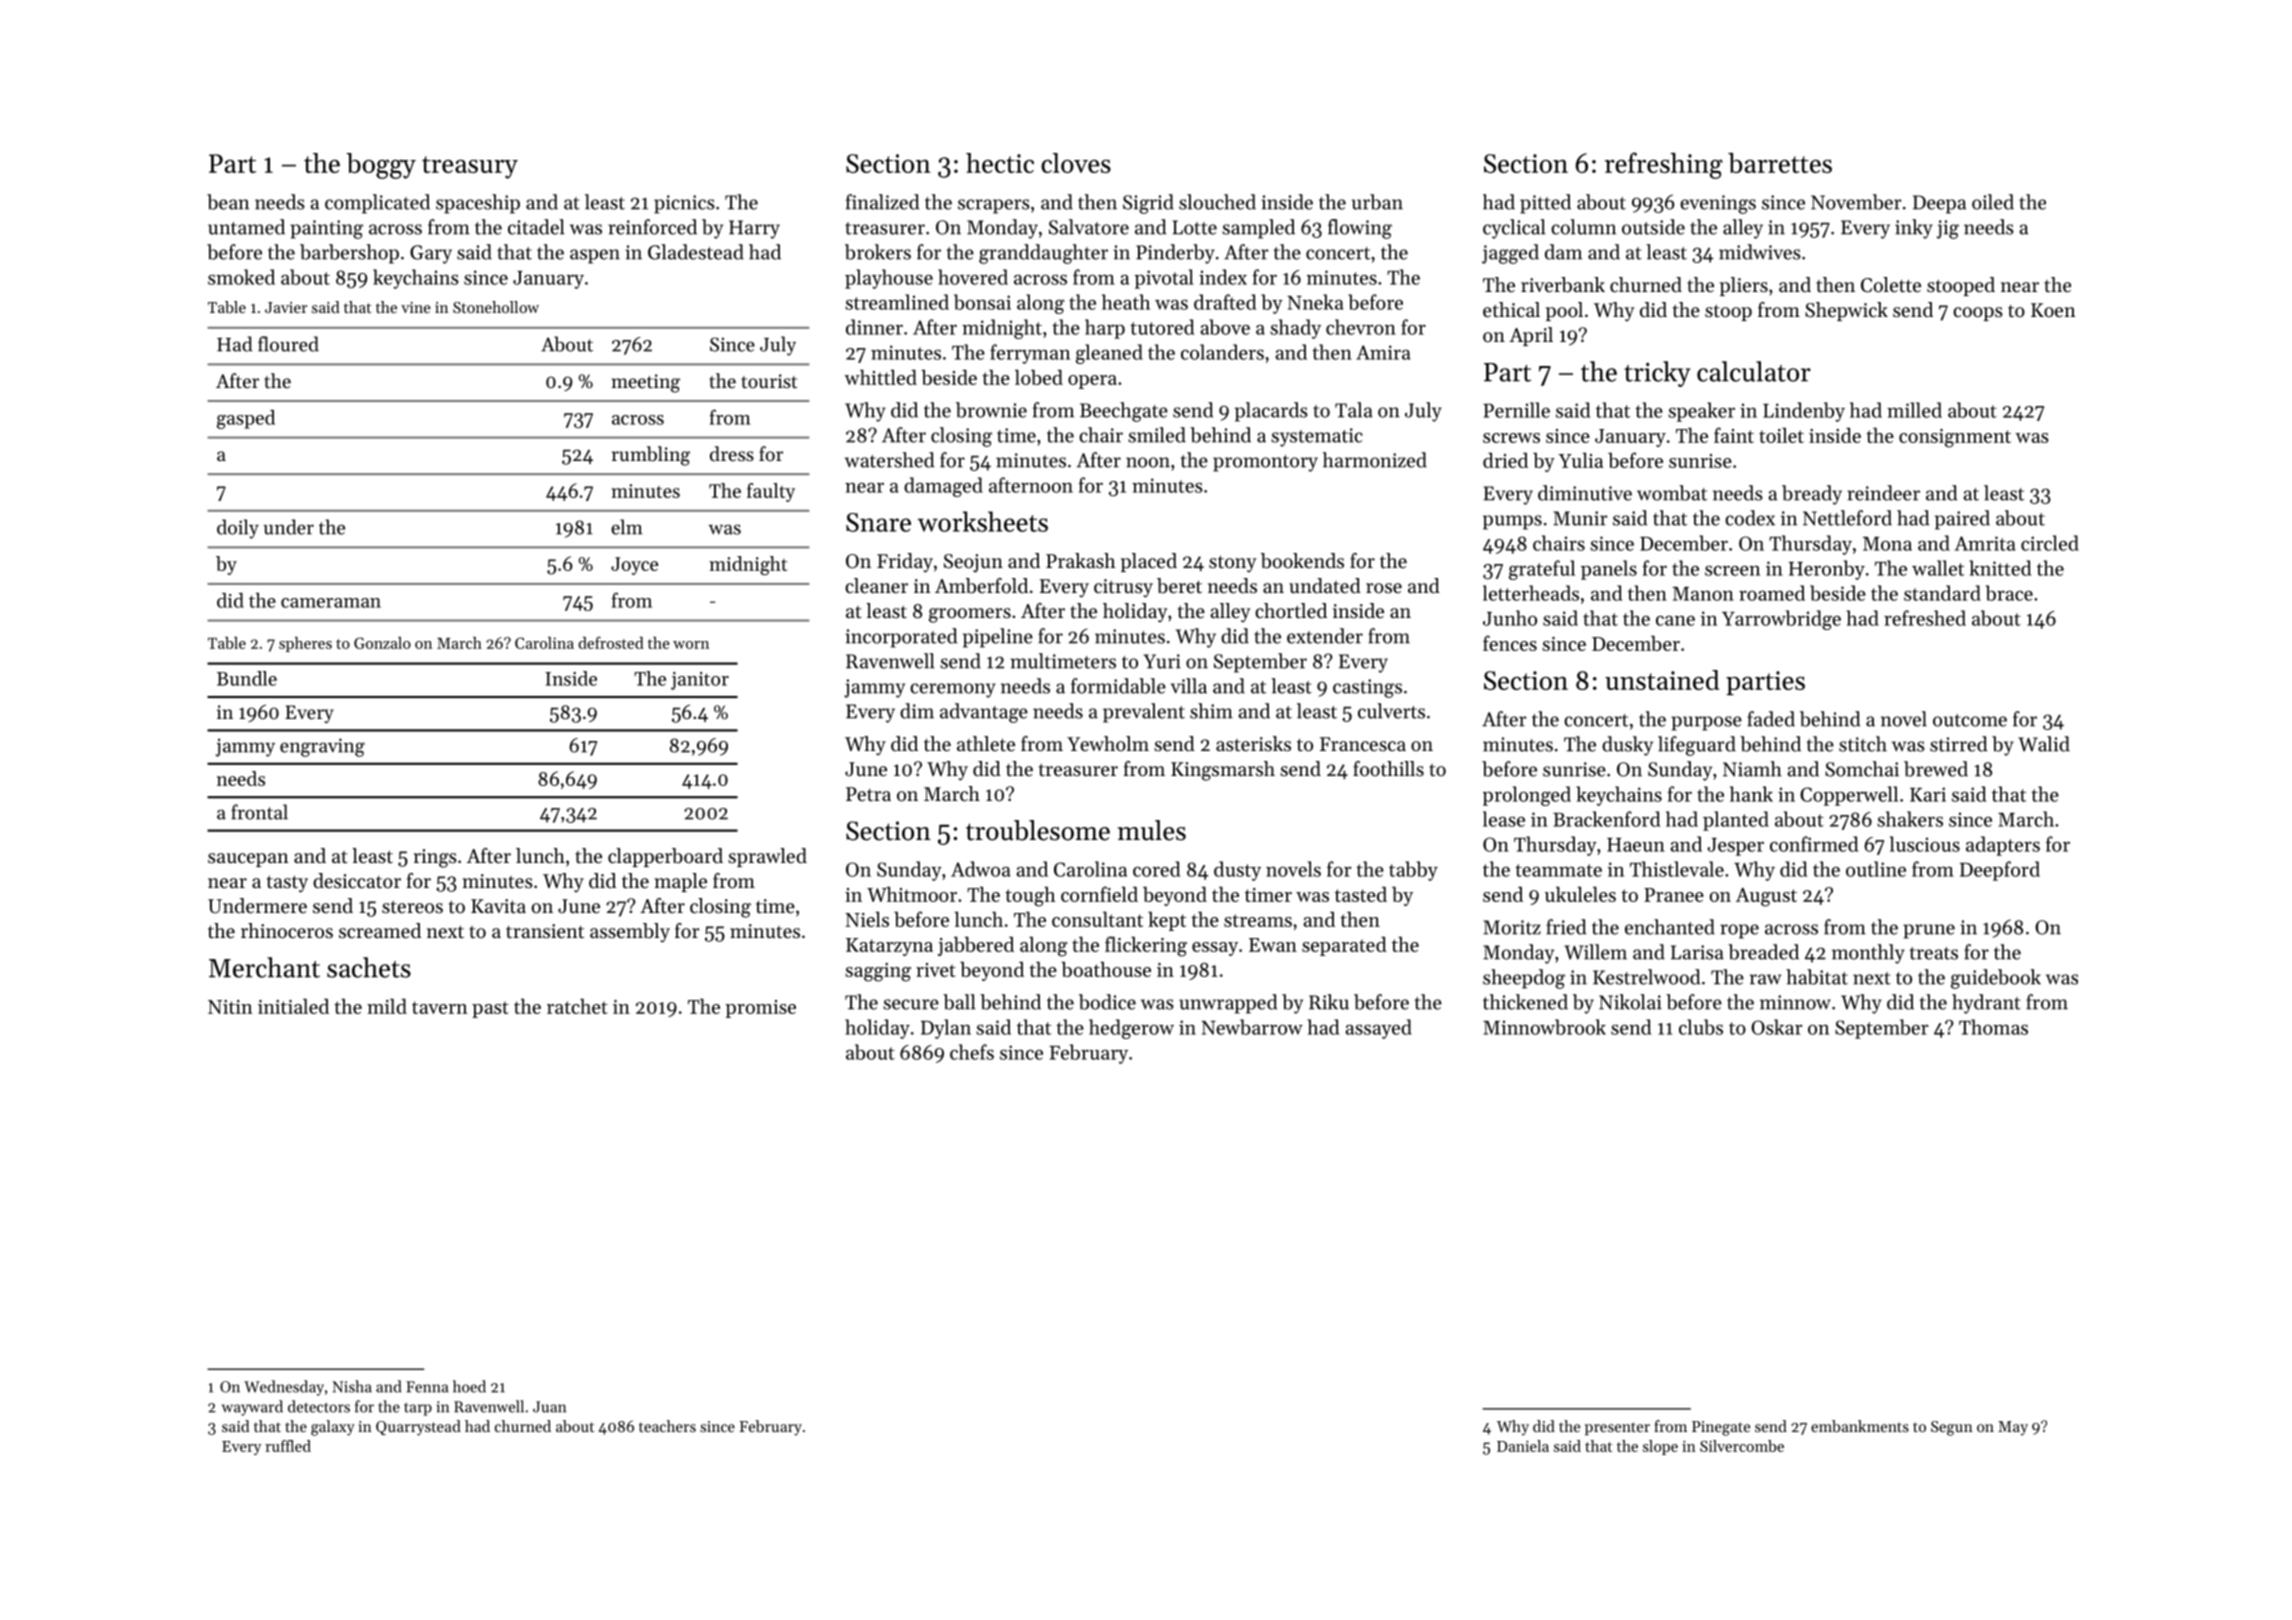 Image resolution: width=2292 pixels, height=1620 pixels. What do you see at coordinates (1734, 435) in the screenshot?
I see `faint` at bounding box center [1734, 435].
